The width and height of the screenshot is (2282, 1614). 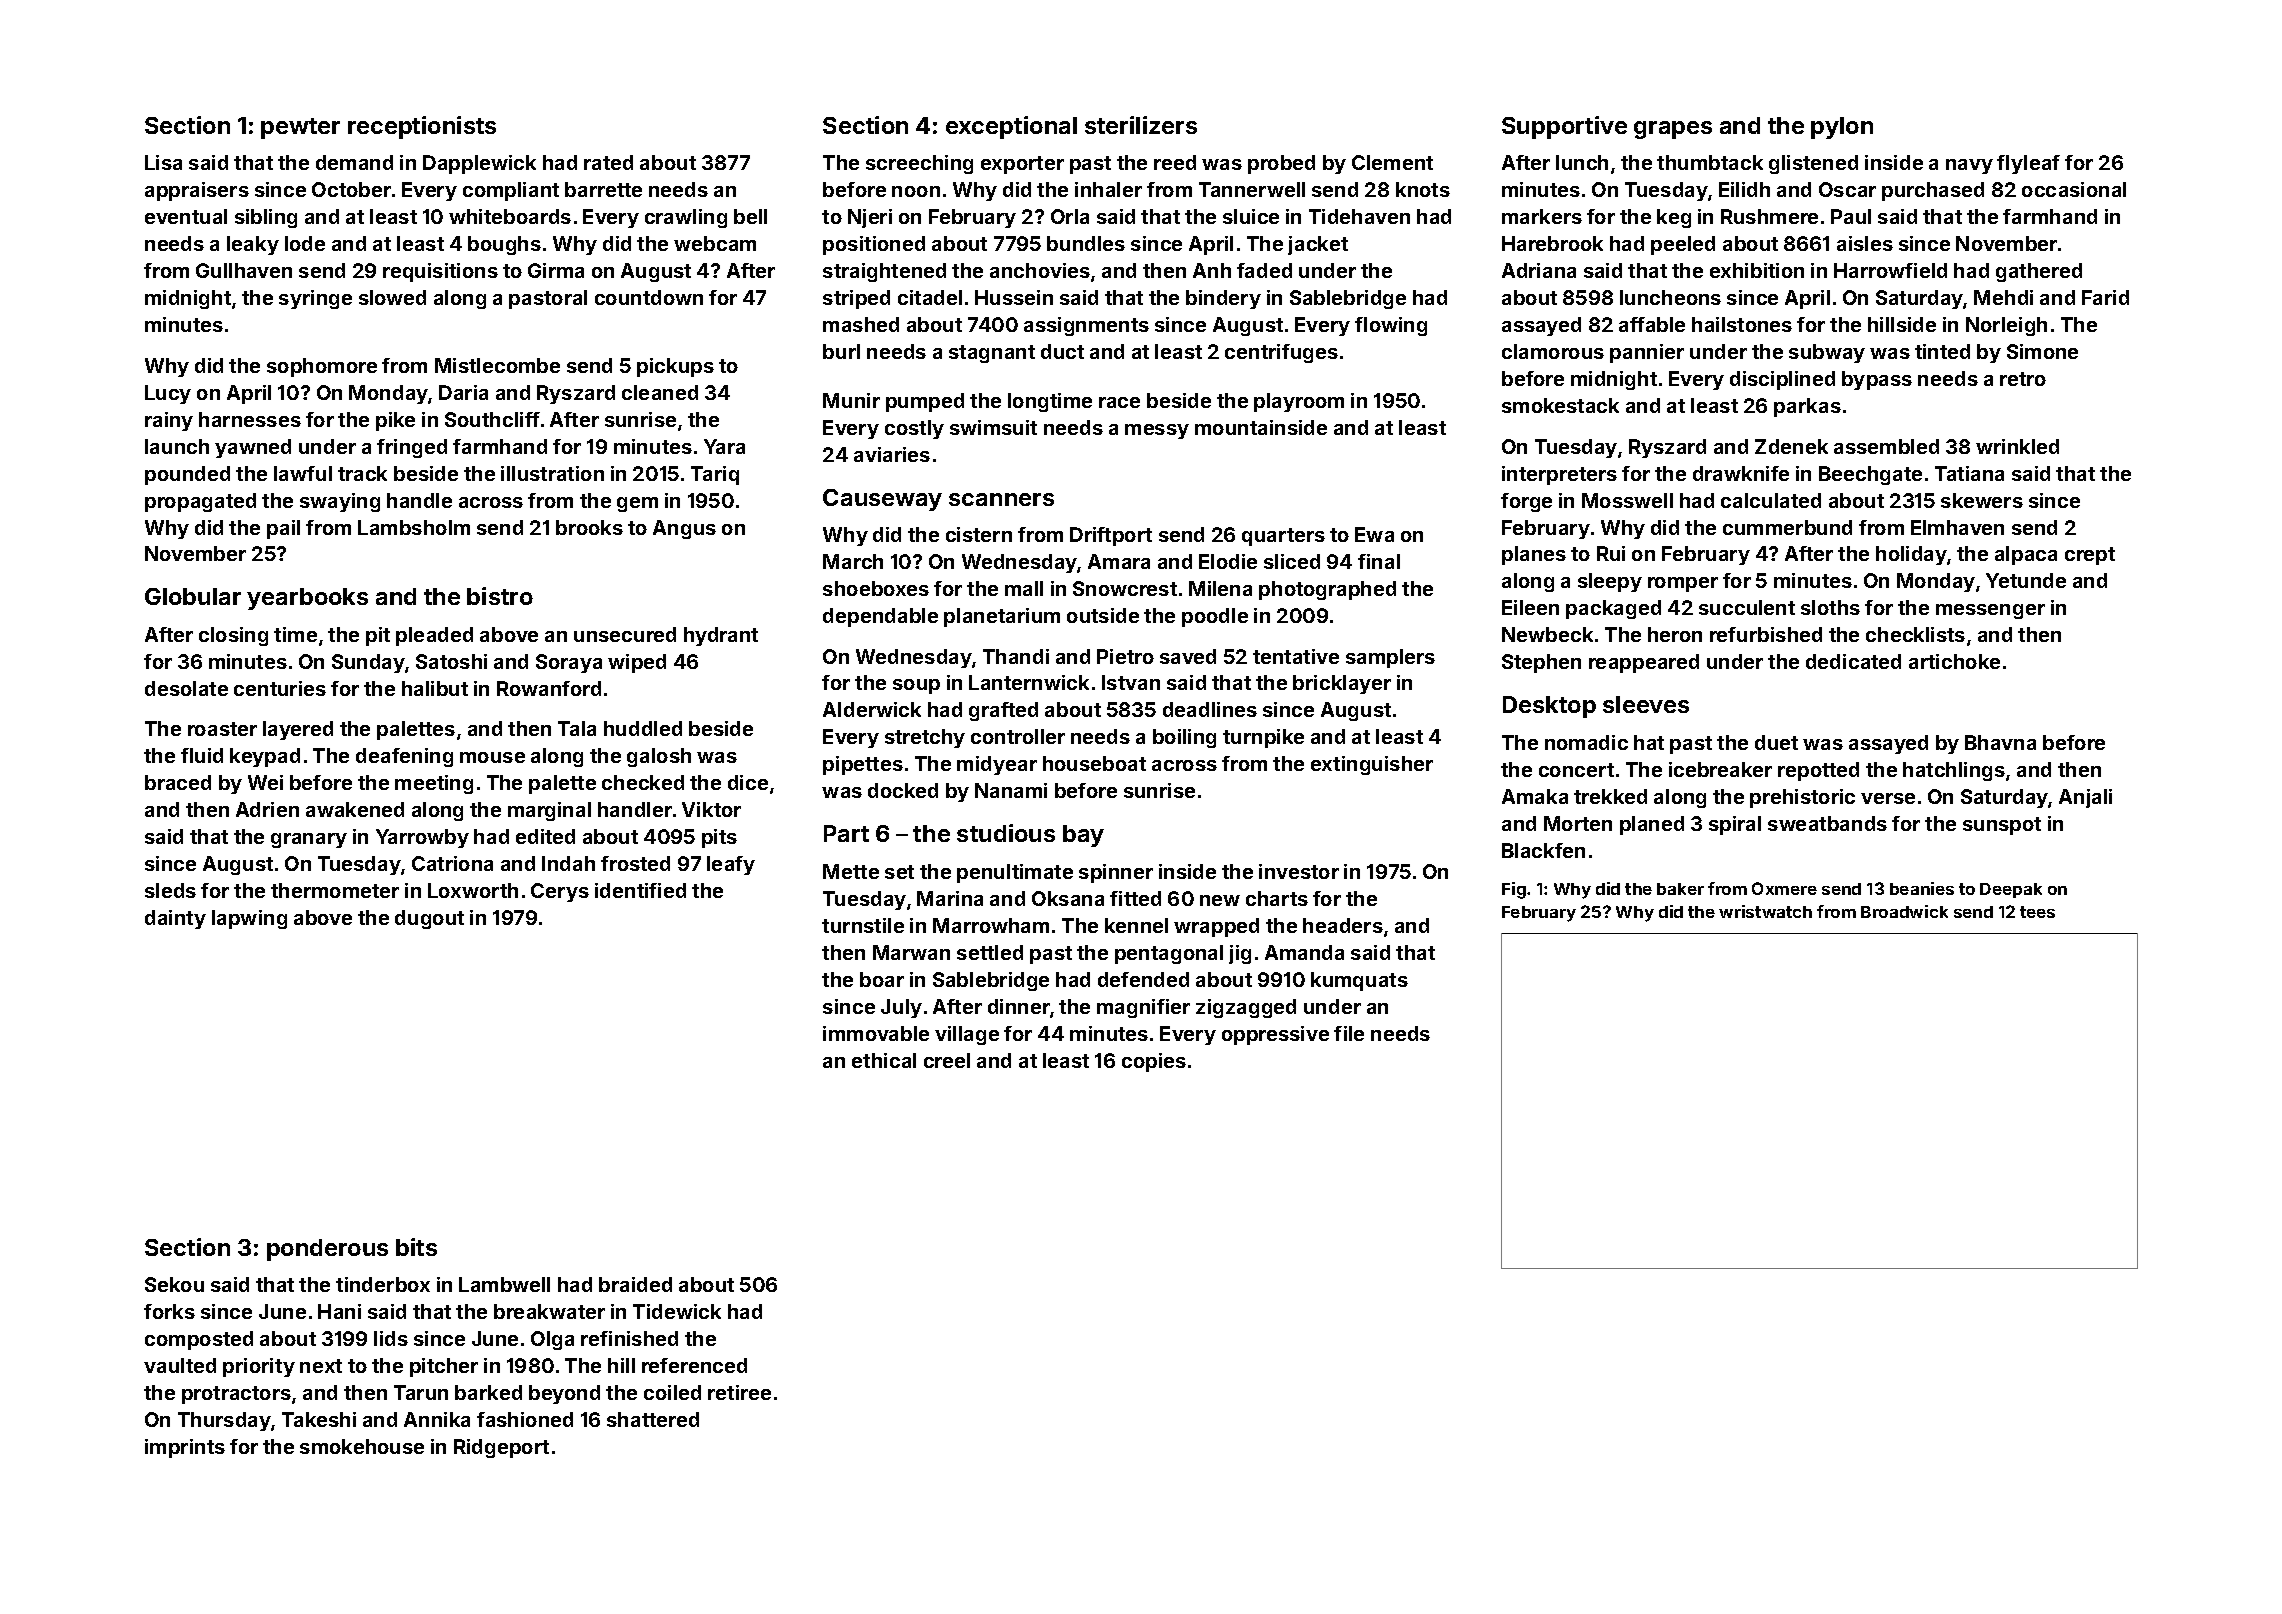 What do you see at coordinates (653, 1419) in the screenshot?
I see `shattered` at bounding box center [653, 1419].
